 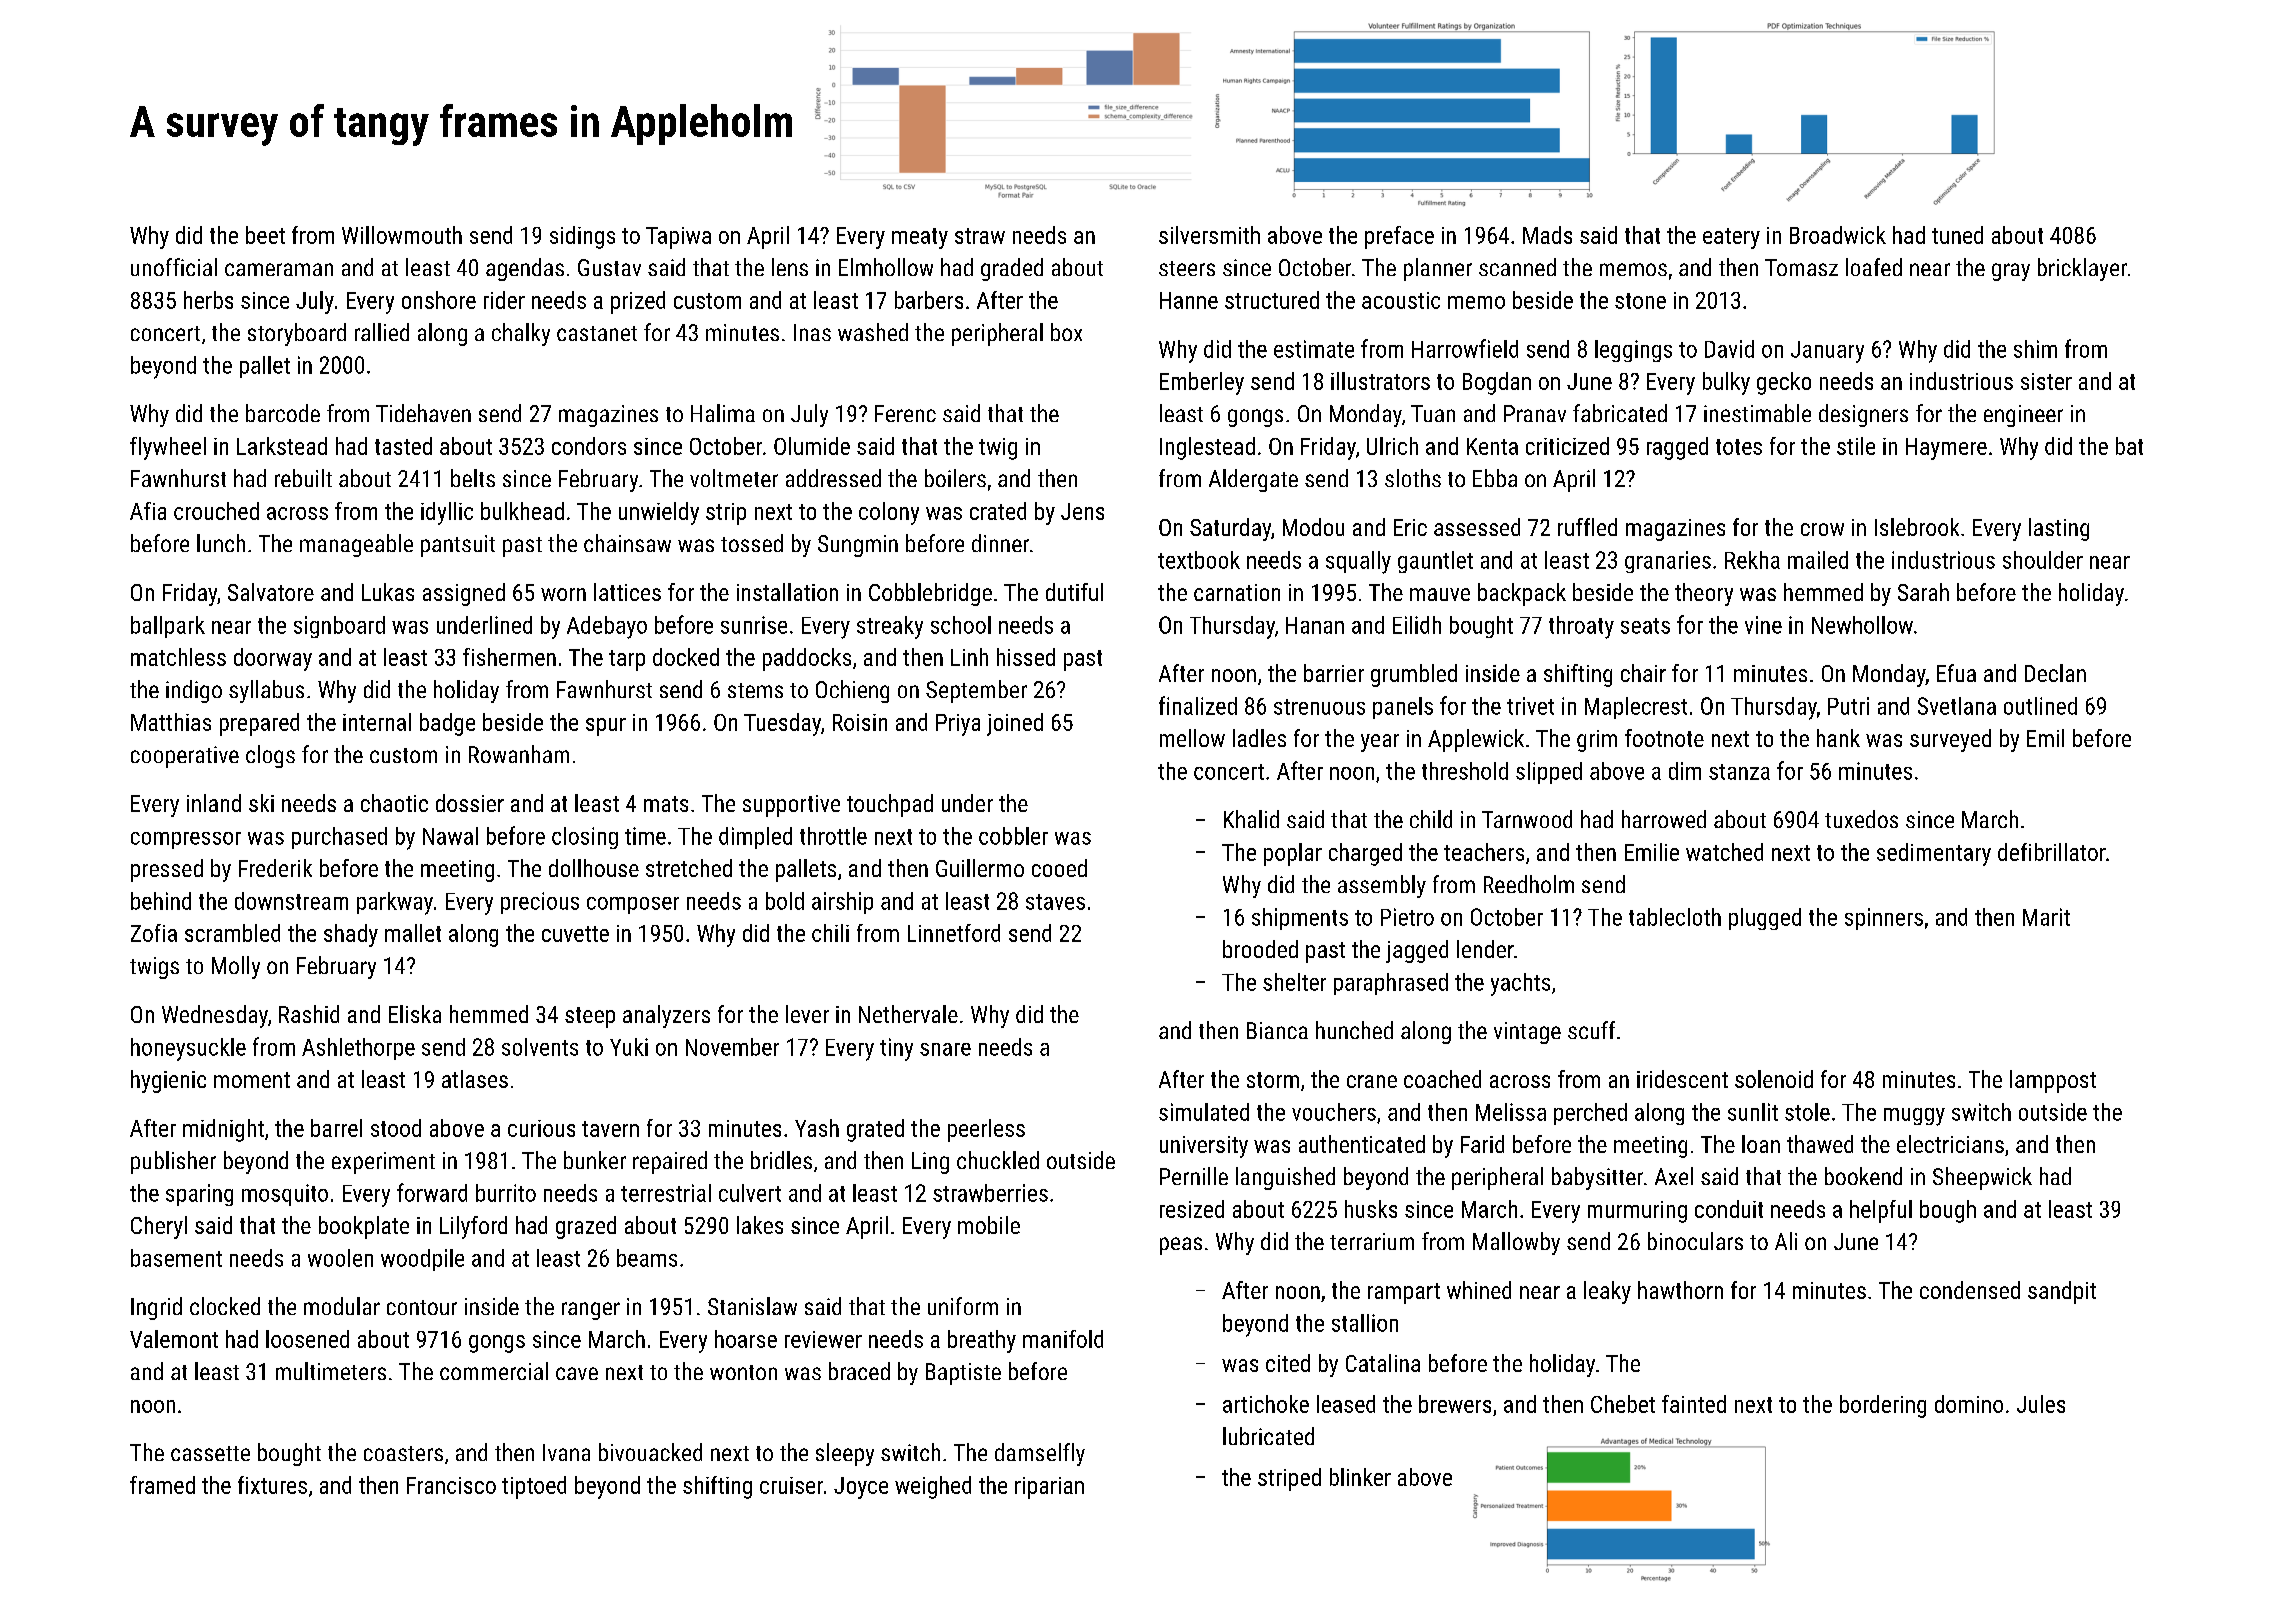 What do you see at coordinates (1957, 235) in the page?
I see `tuned` at bounding box center [1957, 235].
